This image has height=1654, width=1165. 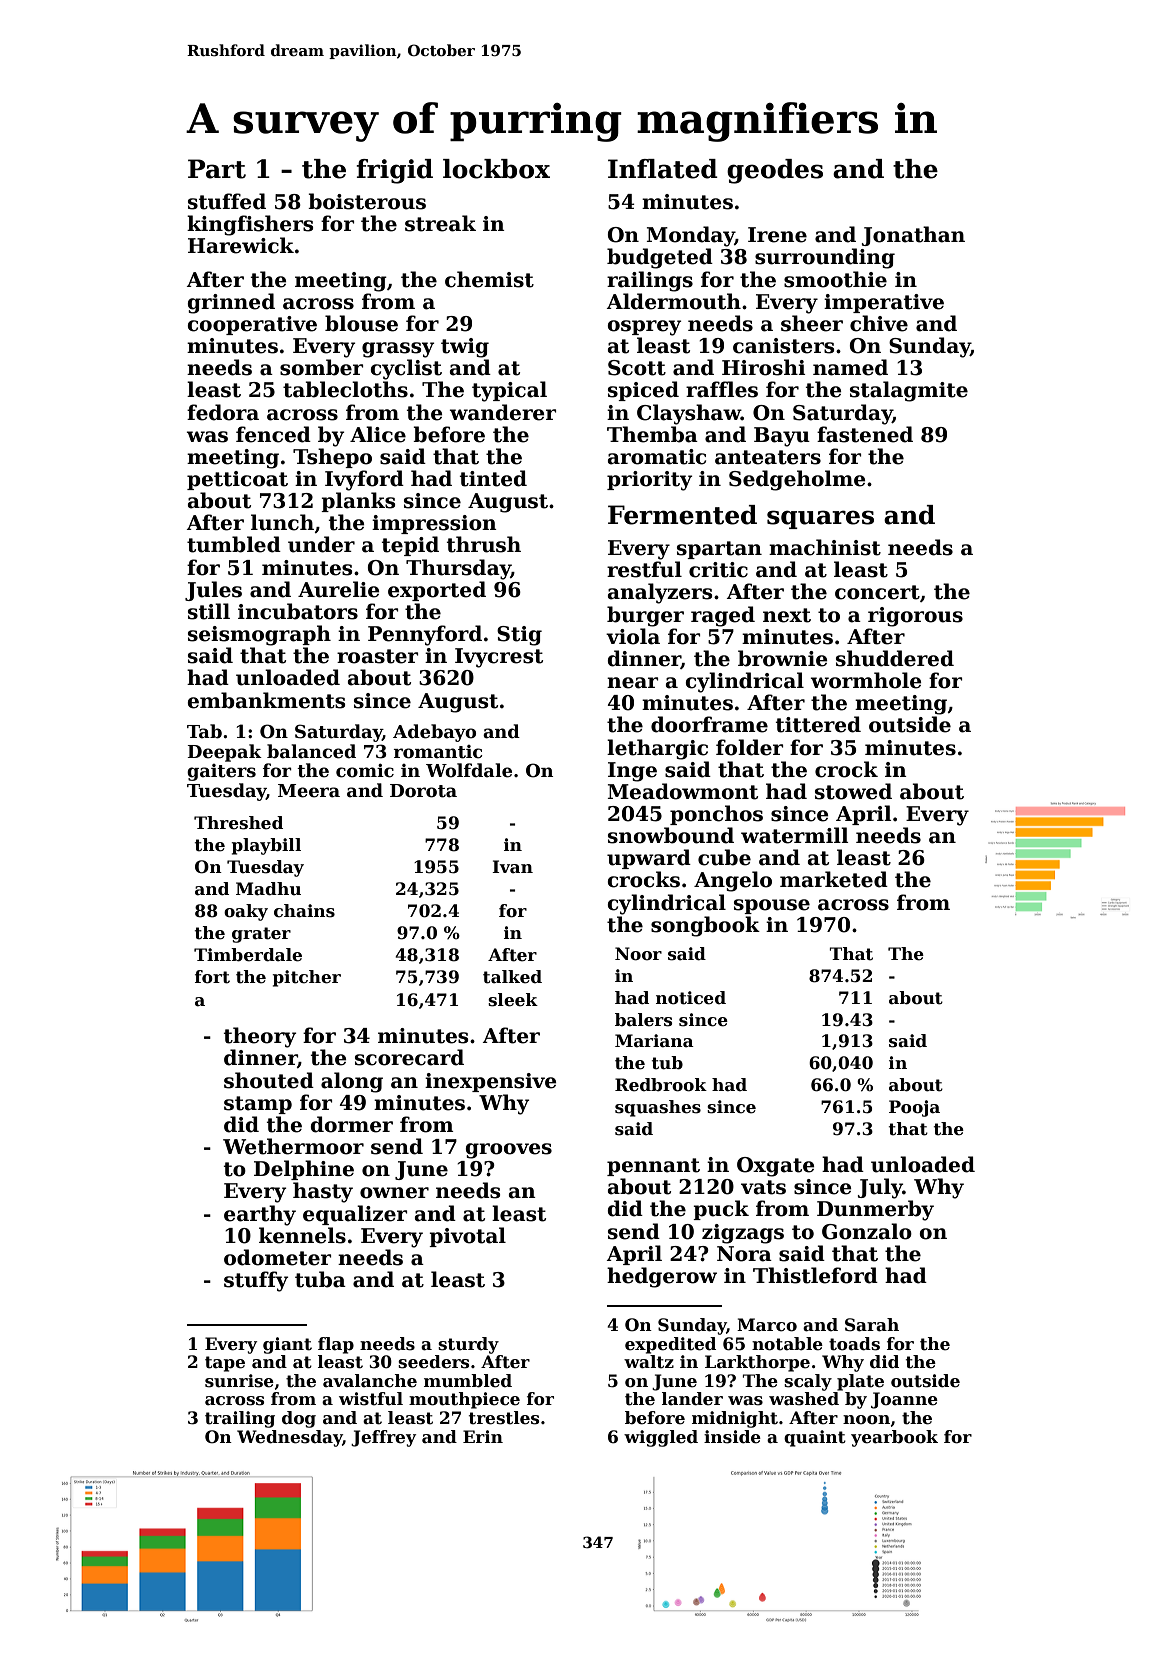 What do you see at coordinates (834, 879) in the image?
I see `marketed` at bounding box center [834, 879].
